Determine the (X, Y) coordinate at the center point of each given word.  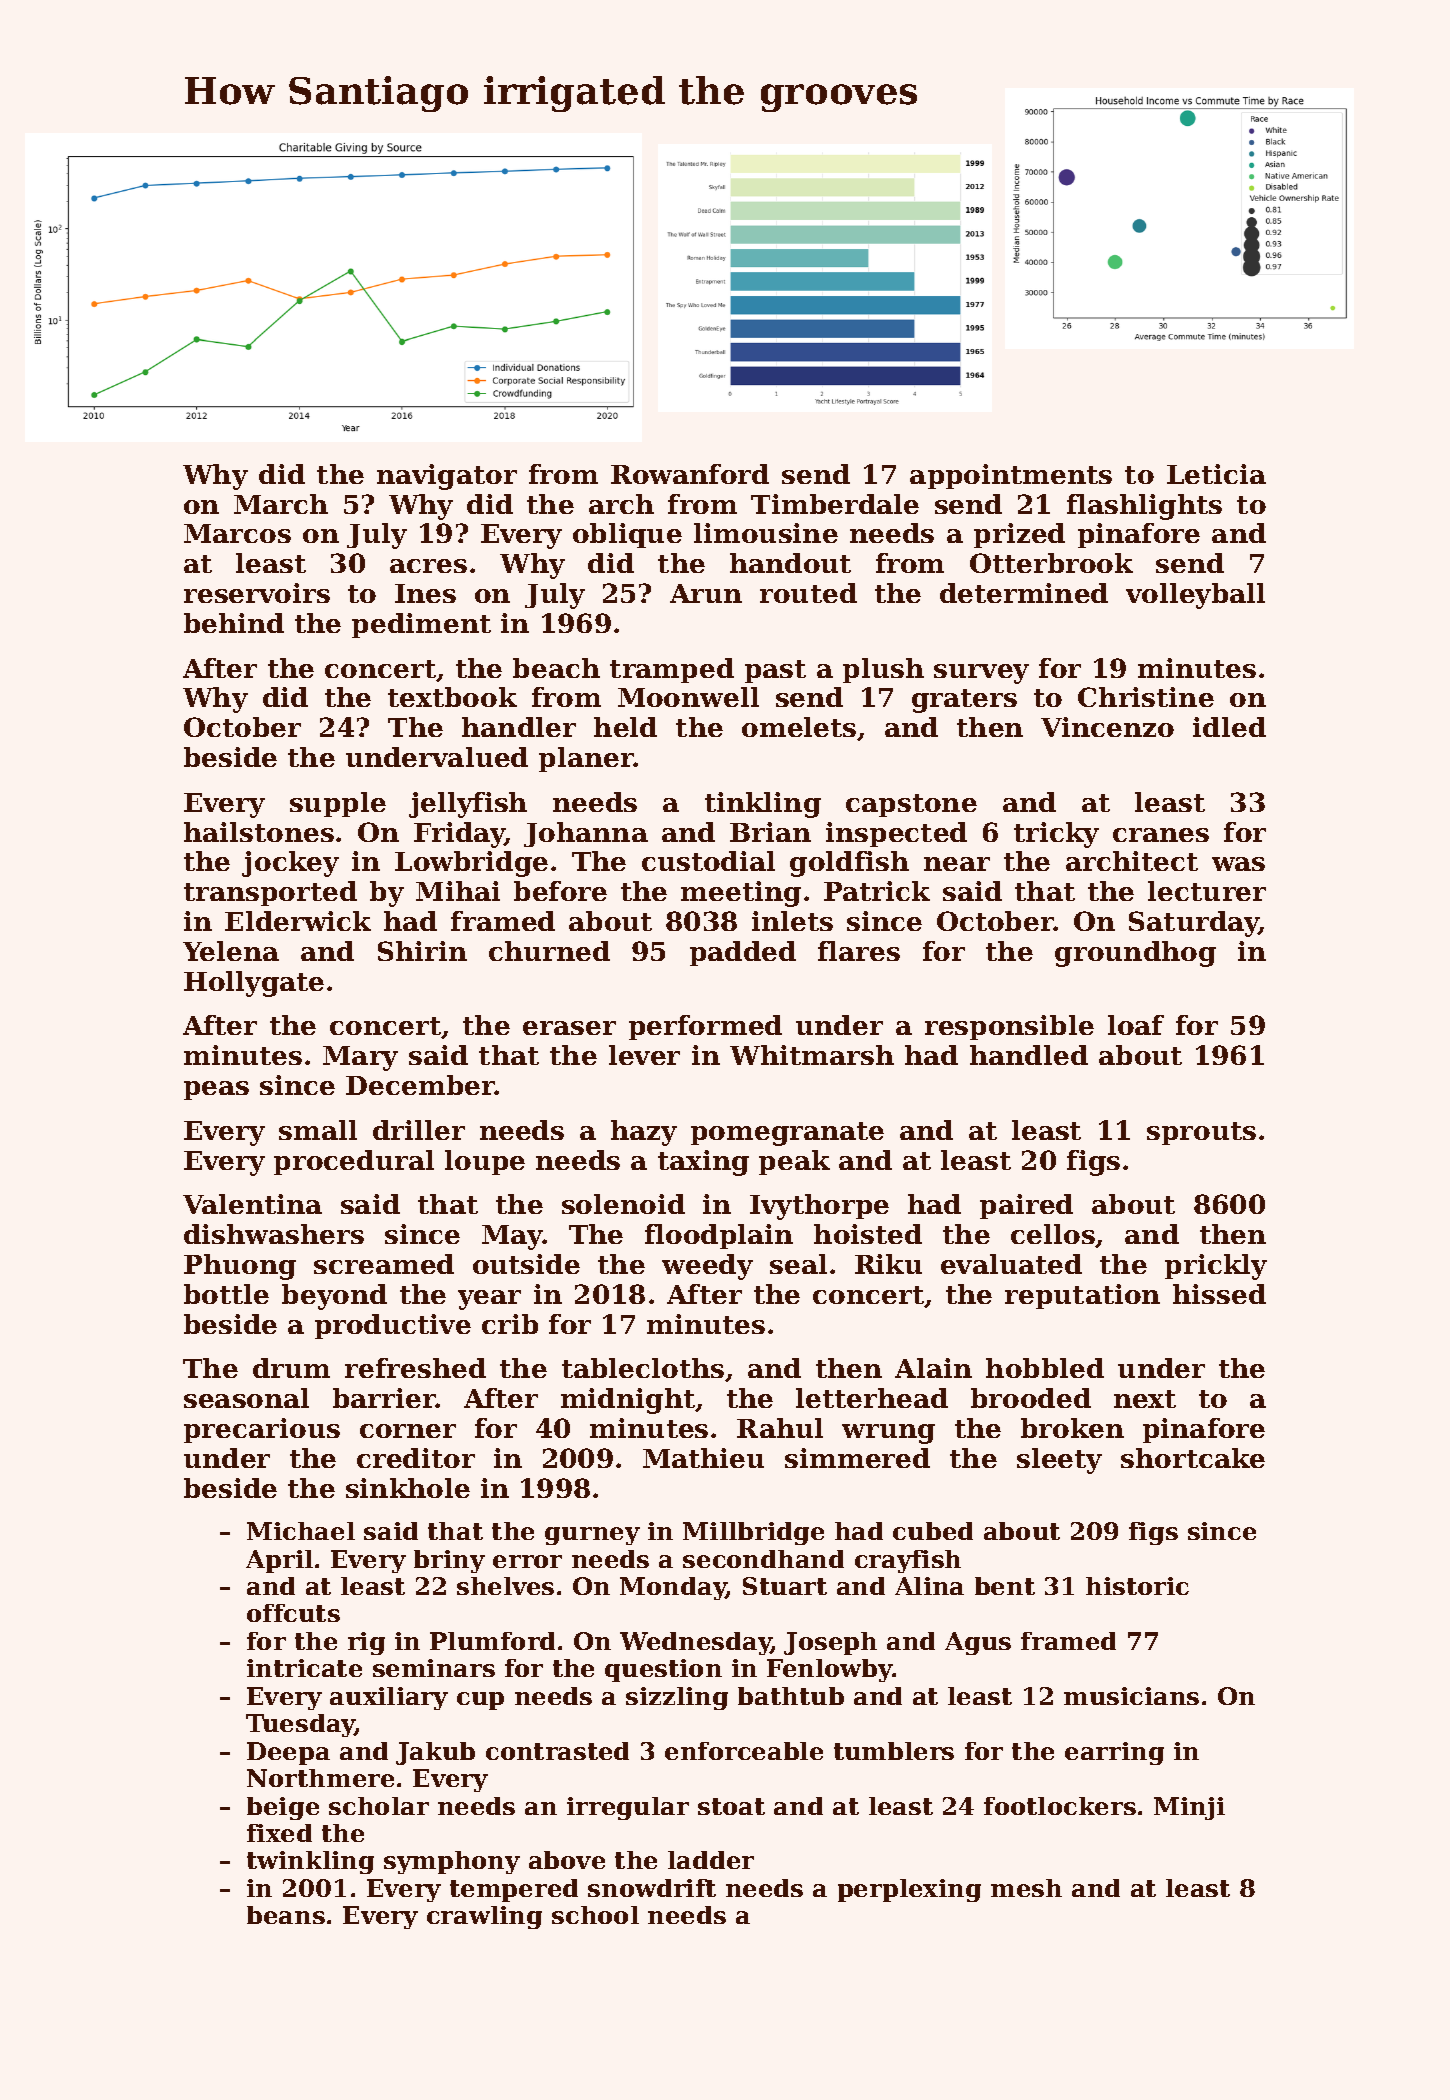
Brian (770, 832)
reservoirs (257, 593)
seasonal (246, 1398)
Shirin (422, 951)
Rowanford (690, 474)
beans (286, 1915)
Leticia (1216, 474)
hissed (1219, 1294)
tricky (1056, 835)
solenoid (623, 1204)
